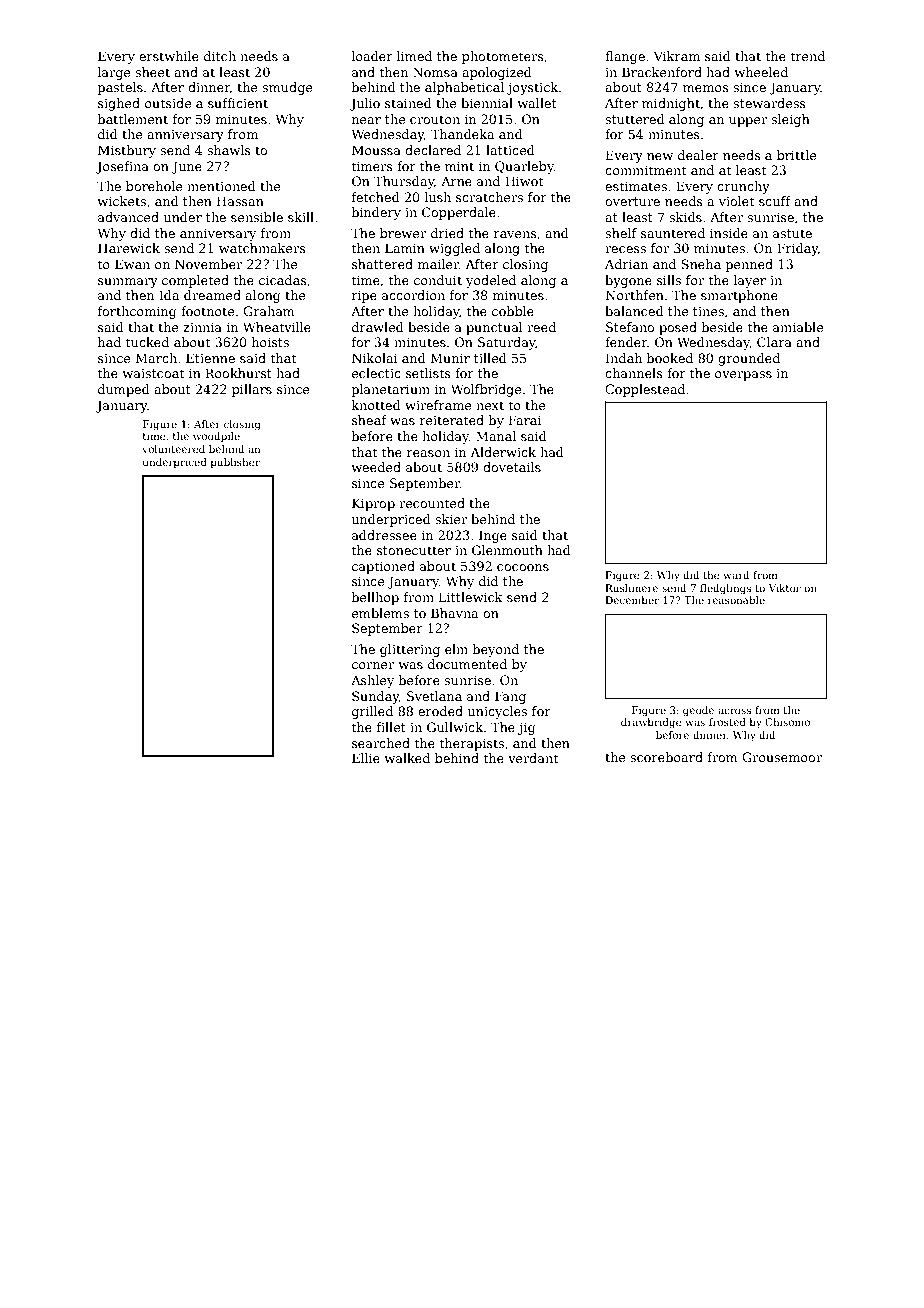 The width and height of the page is (924, 1308). Describe the element at coordinates (413, 295) in the page. I see `accordion` at that location.
